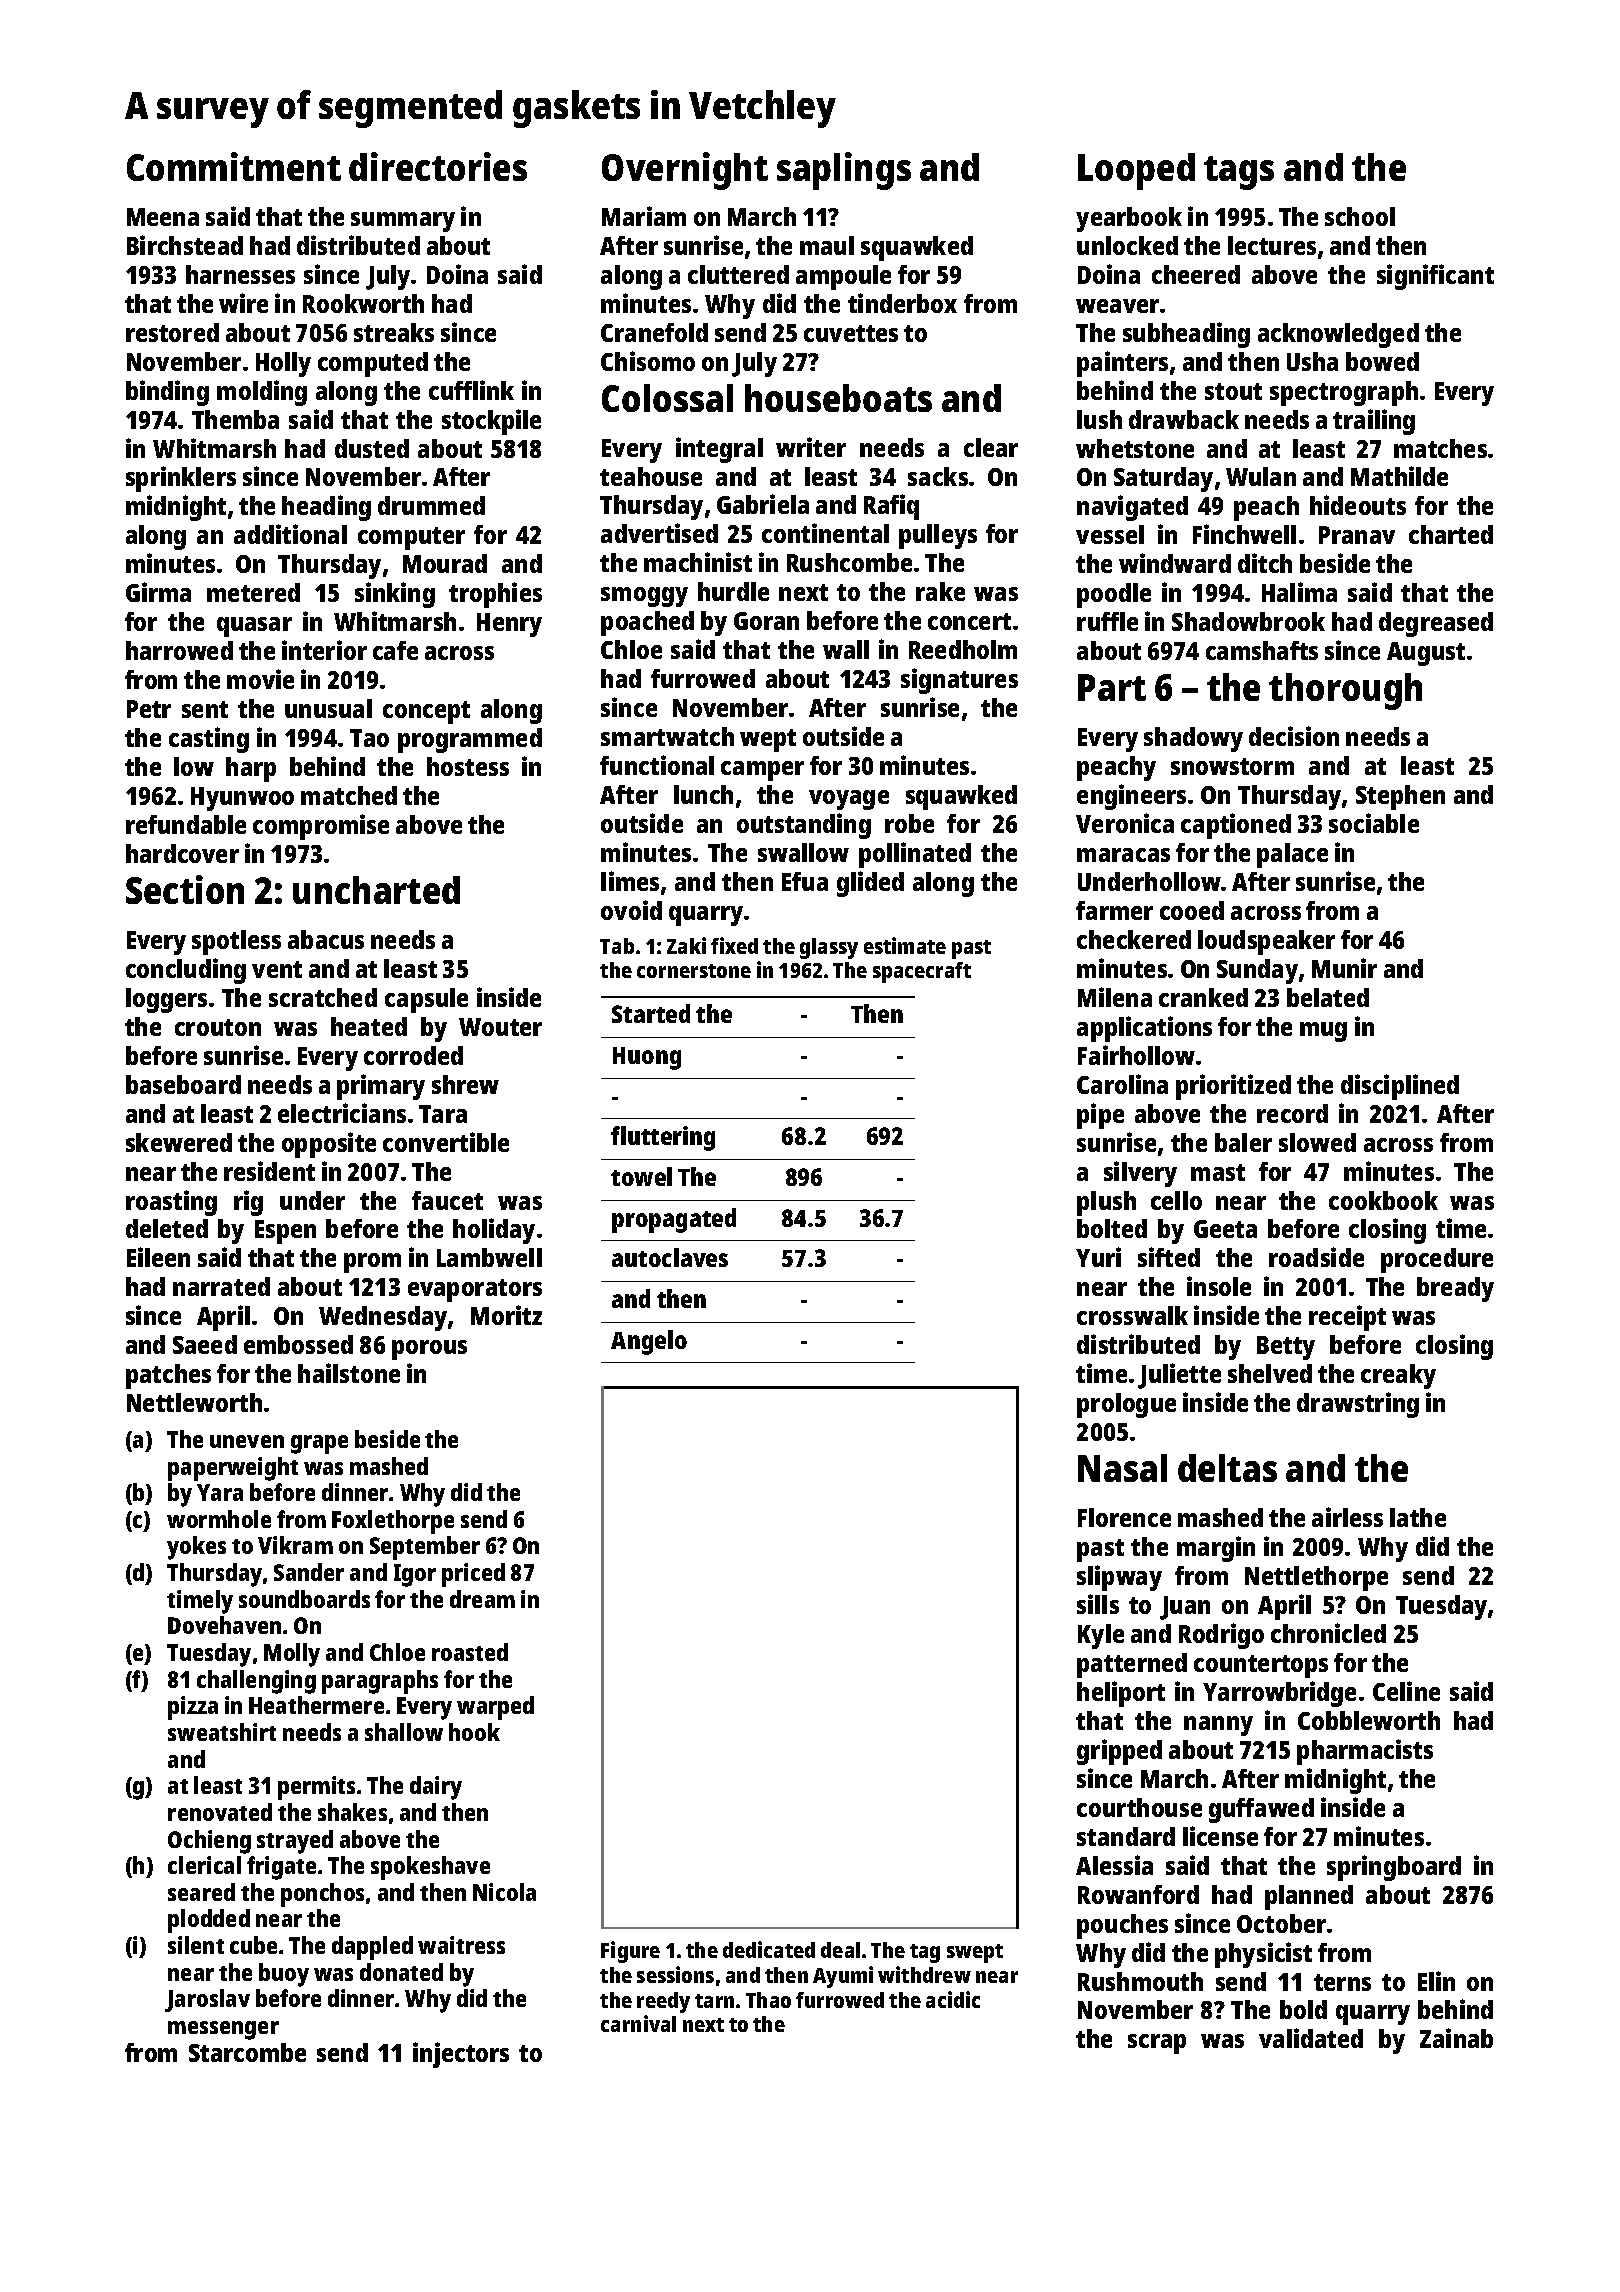 The image size is (1620, 2292). Describe the element at coordinates (1239, 173) in the screenshot. I see `tags` at that location.
